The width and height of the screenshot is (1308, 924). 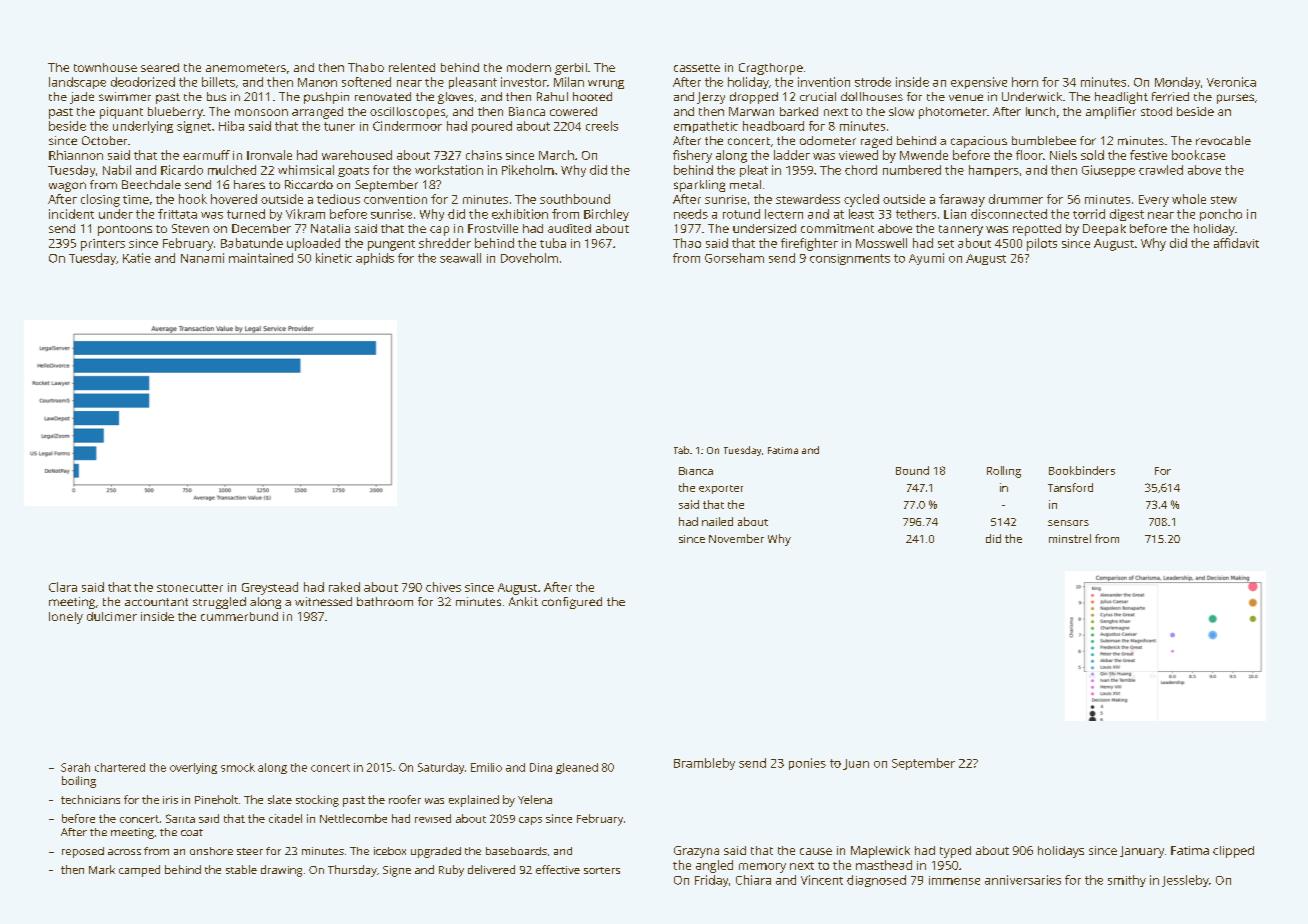 What do you see at coordinates (979, 83) in the screenshot?
I see `expensive` at bounding box center [979, 83].
